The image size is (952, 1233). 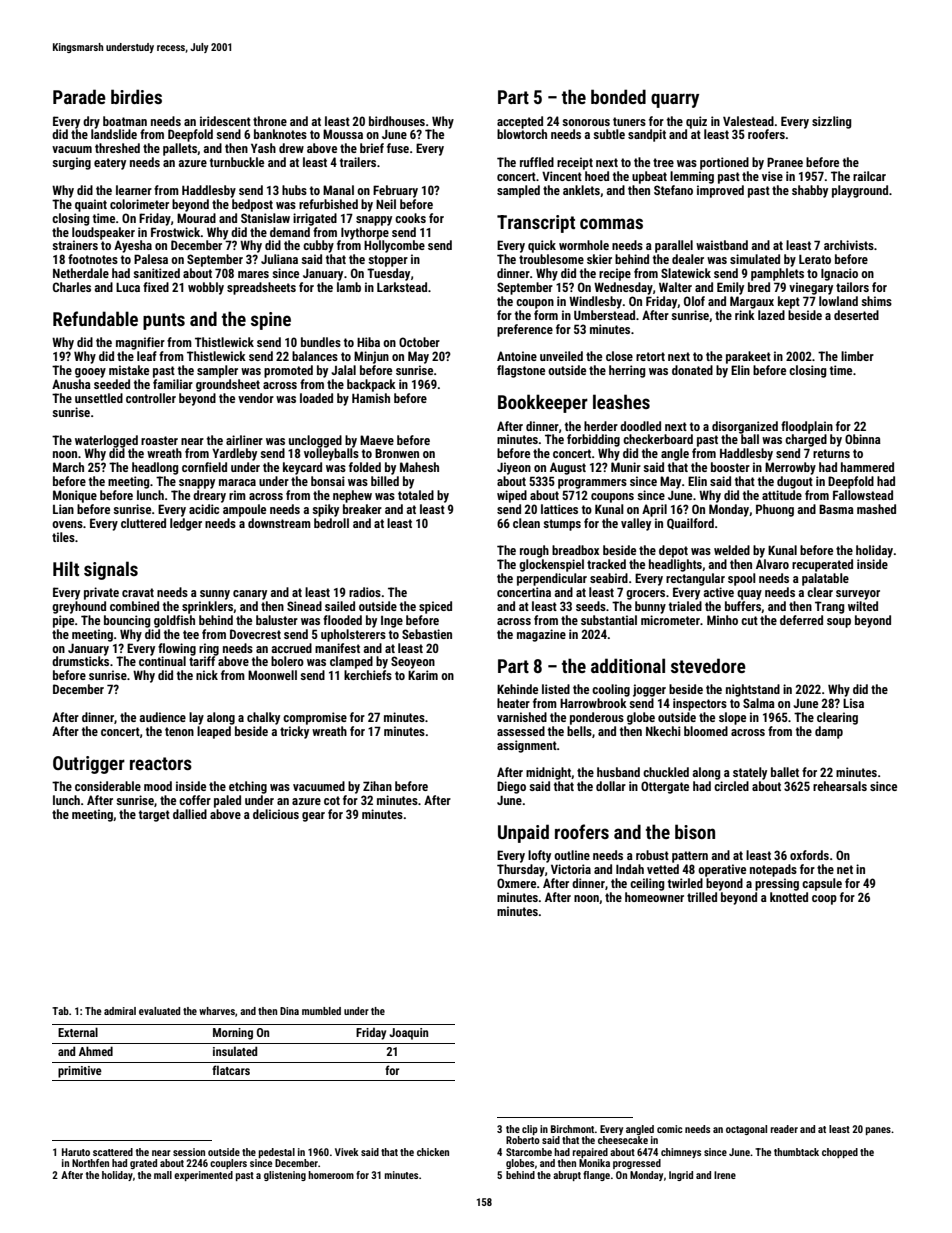 I want to click on panes, so click(x=878, y=1131).
